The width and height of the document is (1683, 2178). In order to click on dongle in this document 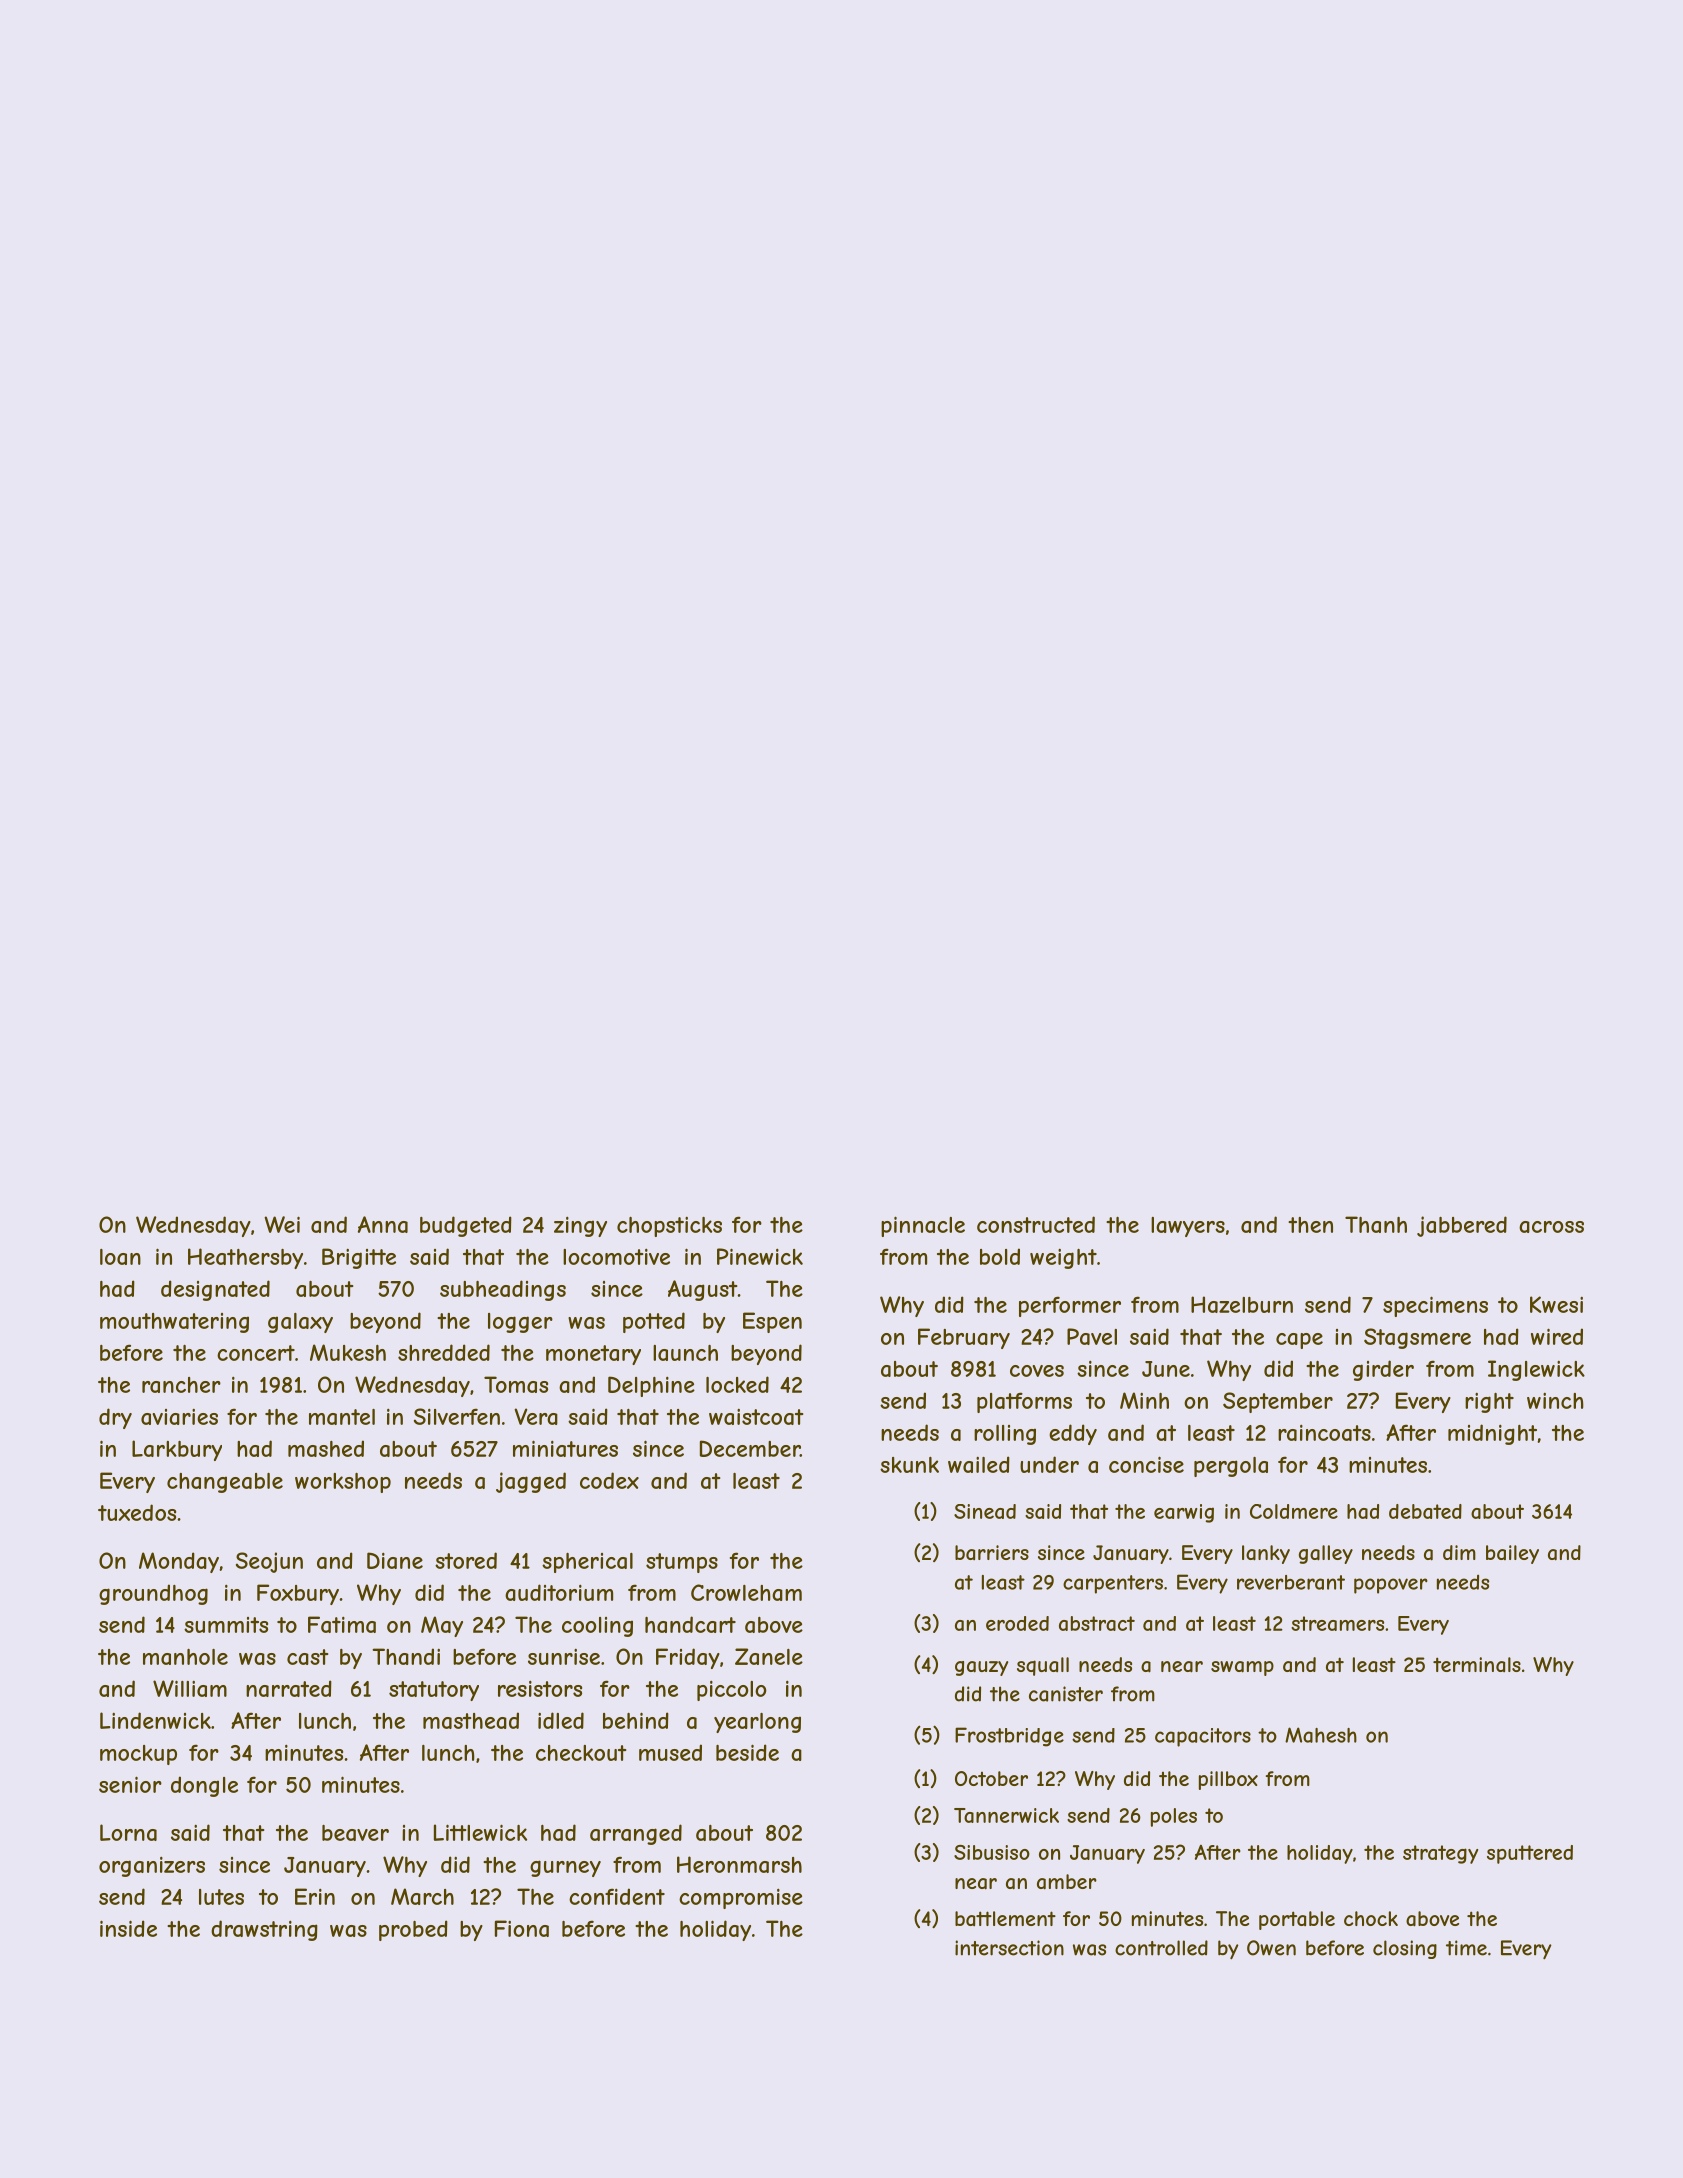, I will do `click(204, 1786)`.
